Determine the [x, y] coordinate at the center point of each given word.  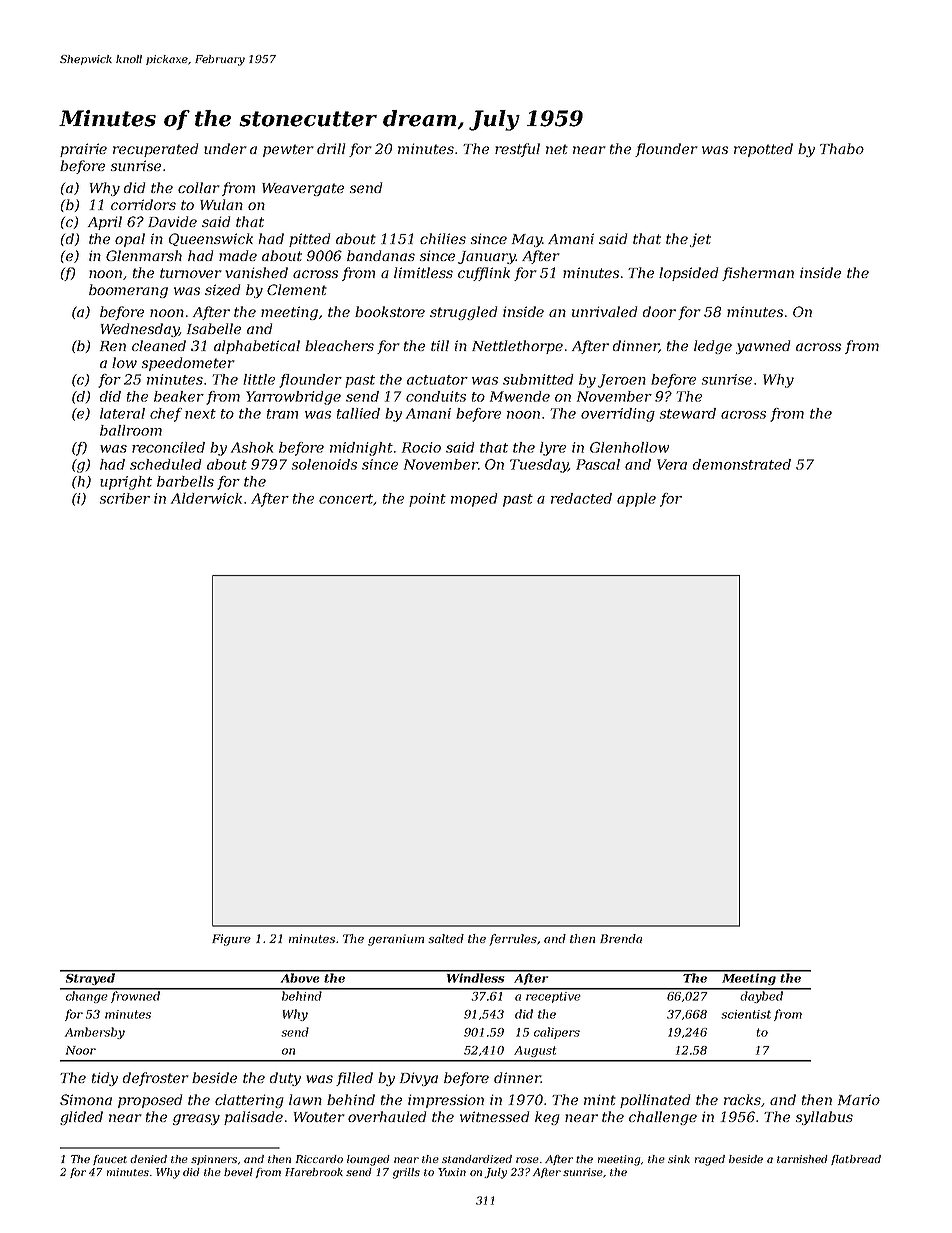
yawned [763, 347]
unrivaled [604, 311]
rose [527, 1160]
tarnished [802, 1159]
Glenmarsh [144, 255]
